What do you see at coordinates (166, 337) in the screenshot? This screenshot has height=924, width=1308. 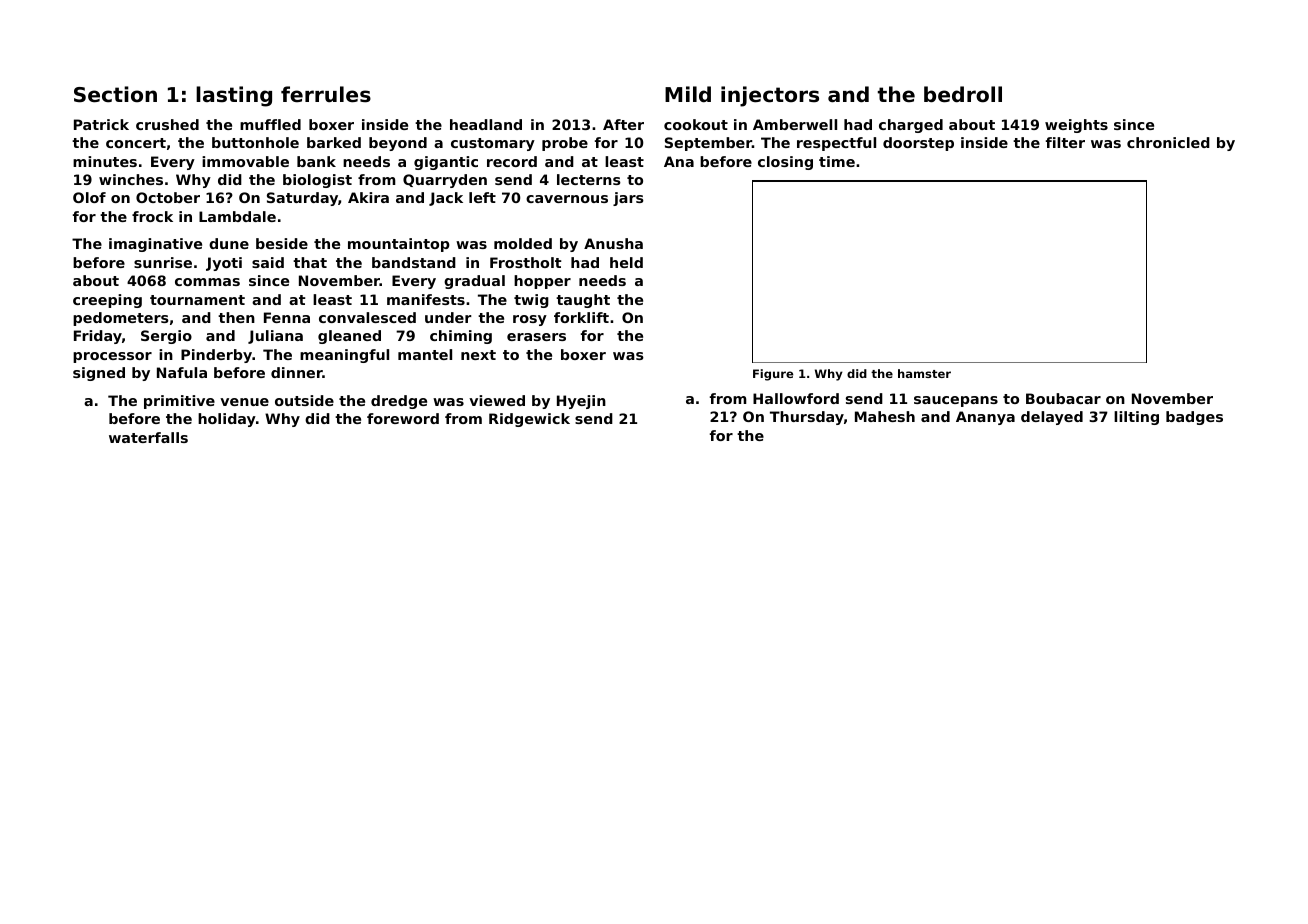 I see `Sergio` at bounding box center [166, 337].
